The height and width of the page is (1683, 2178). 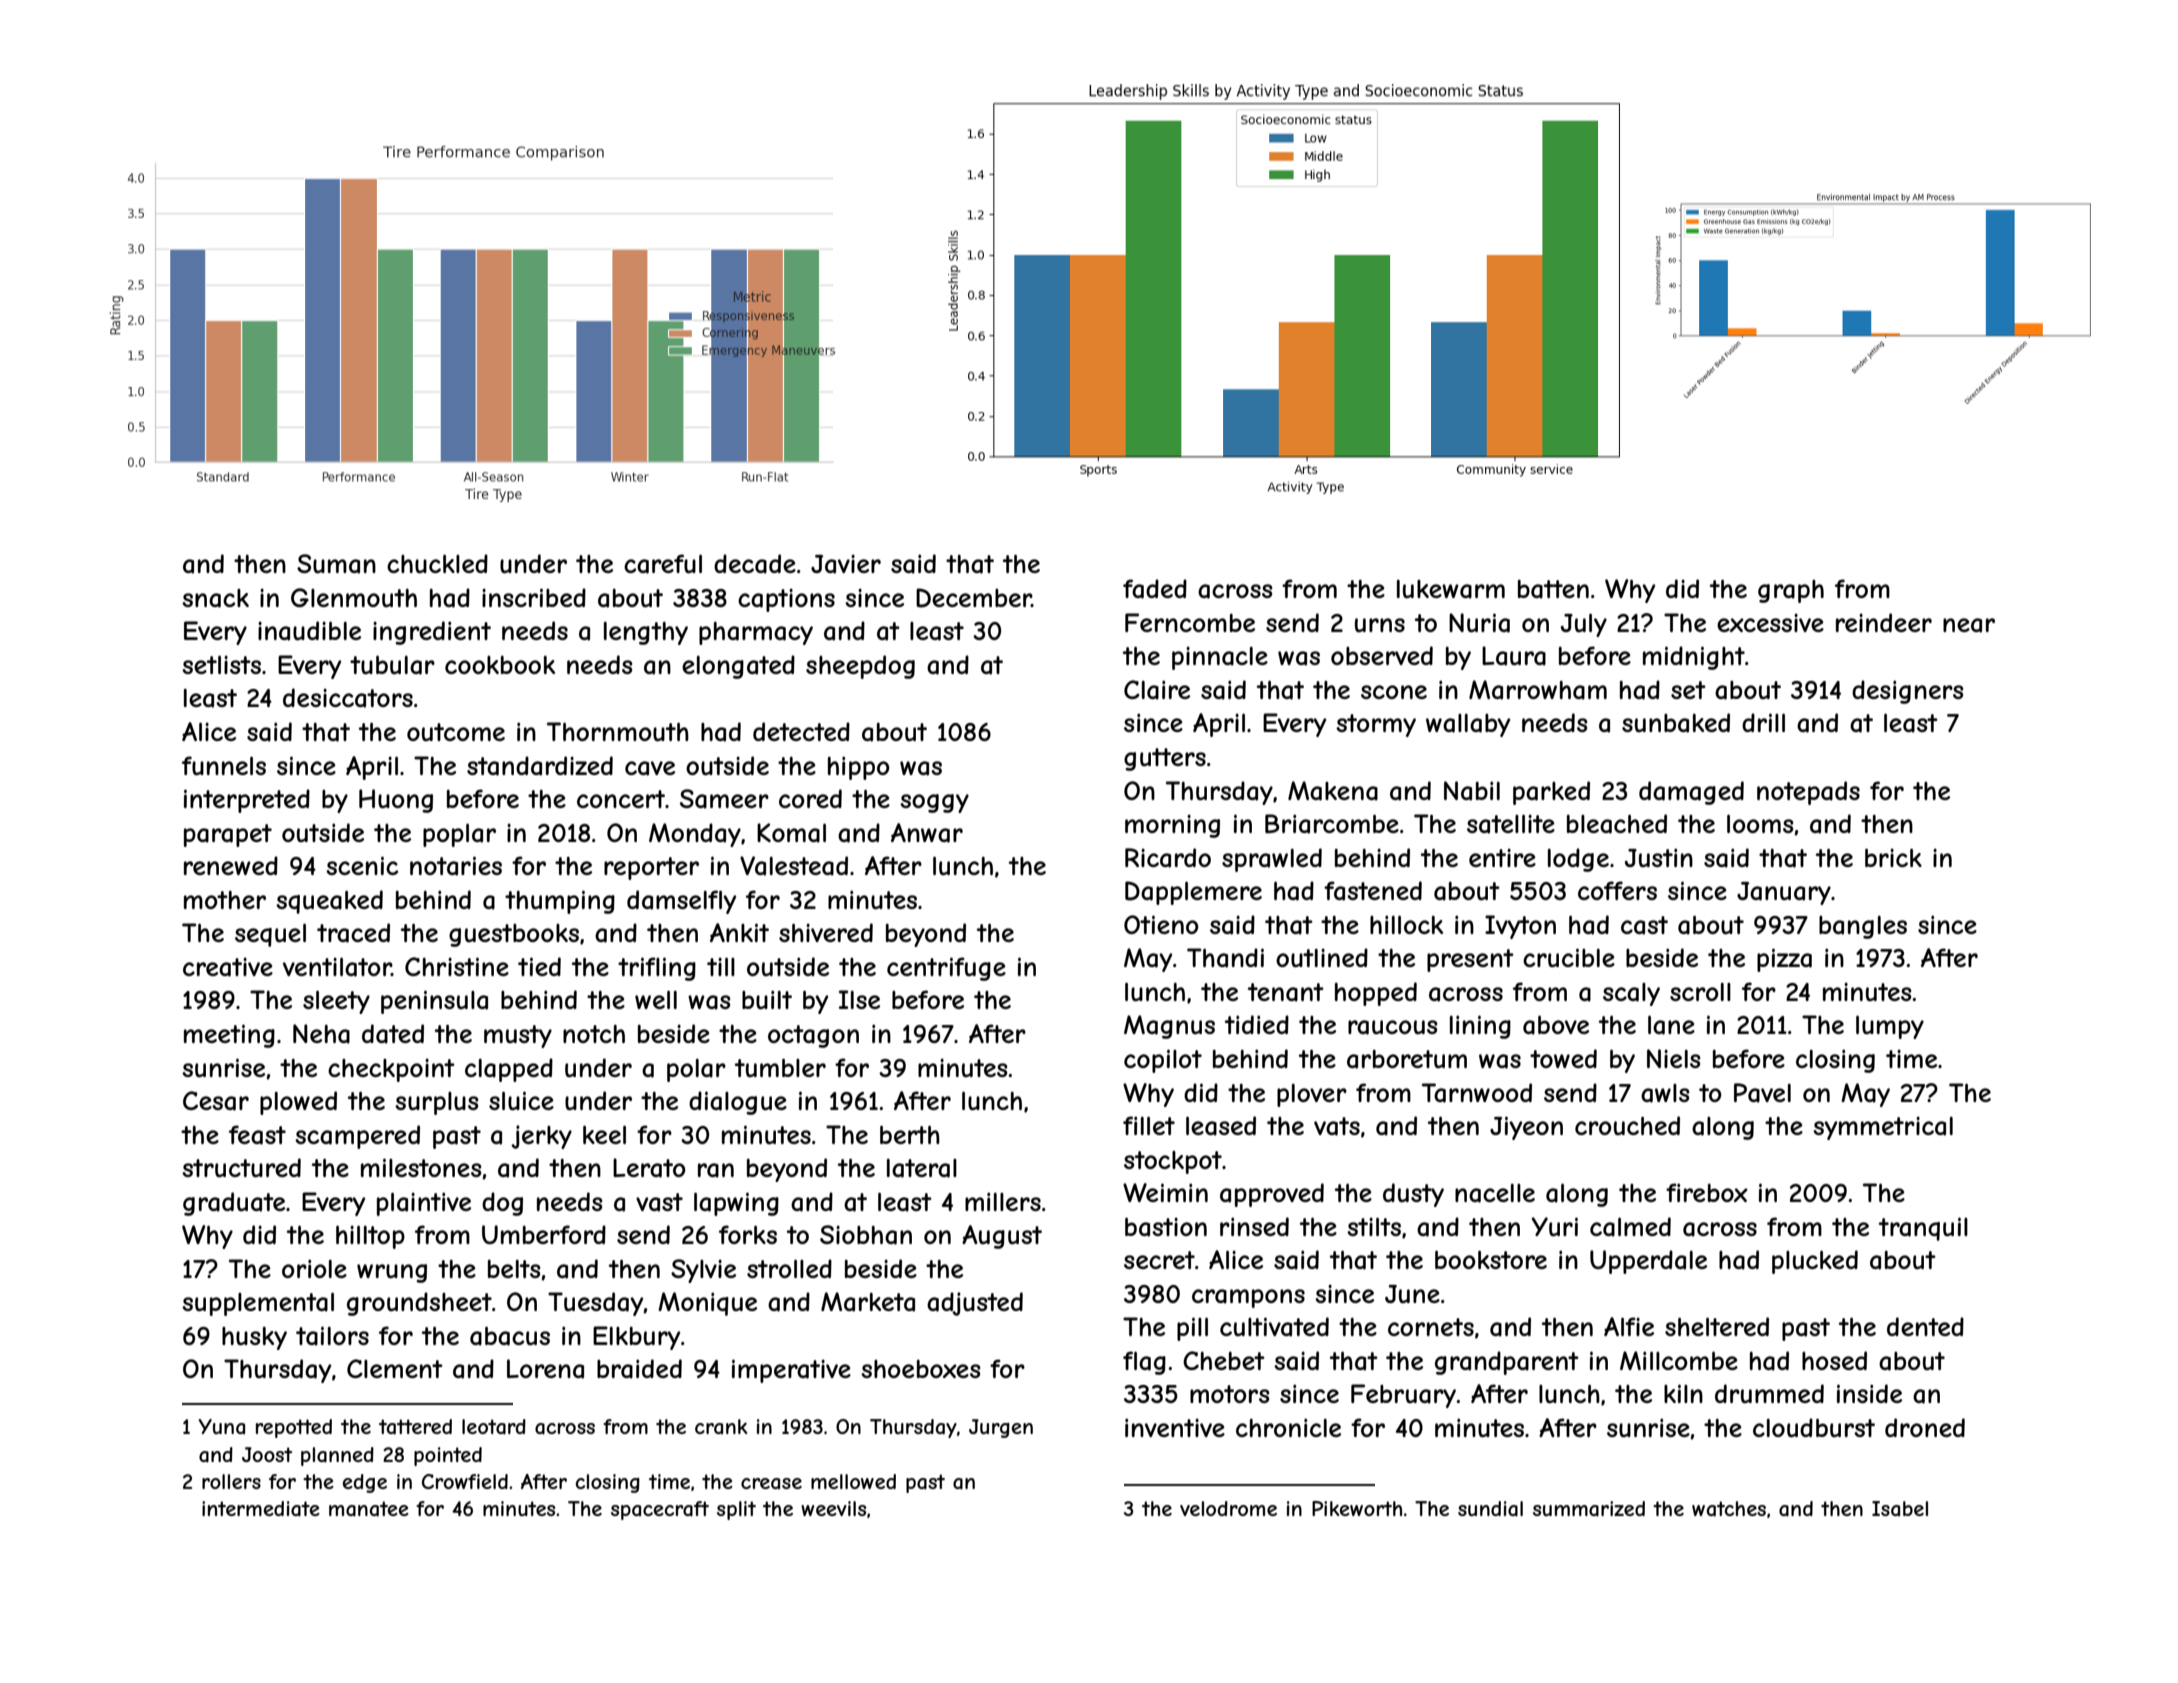 I want to click on poplar, so click(x=459, y=835).
